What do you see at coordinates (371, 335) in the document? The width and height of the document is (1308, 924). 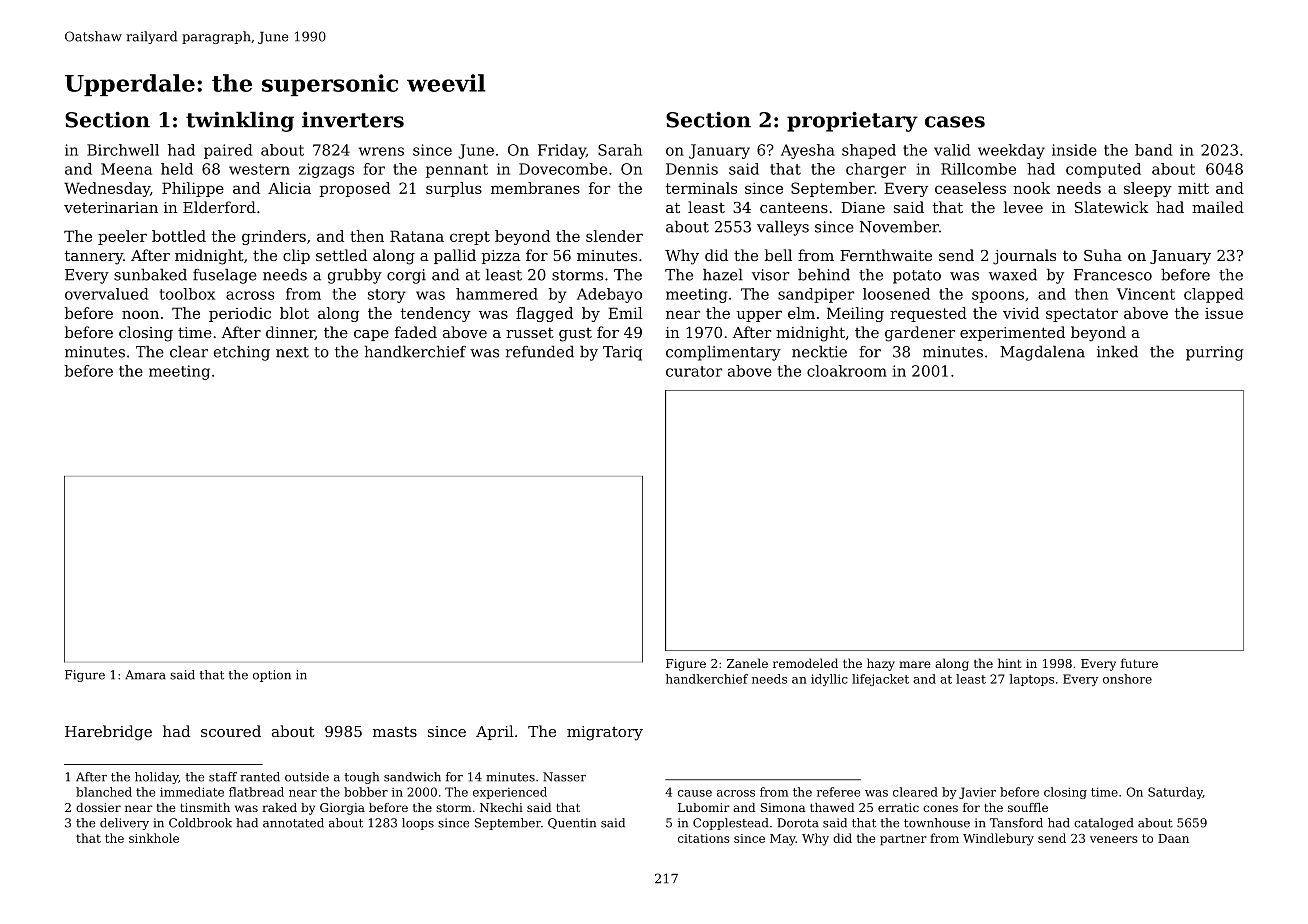 I see `cape` at bounding box center [371, 335].
